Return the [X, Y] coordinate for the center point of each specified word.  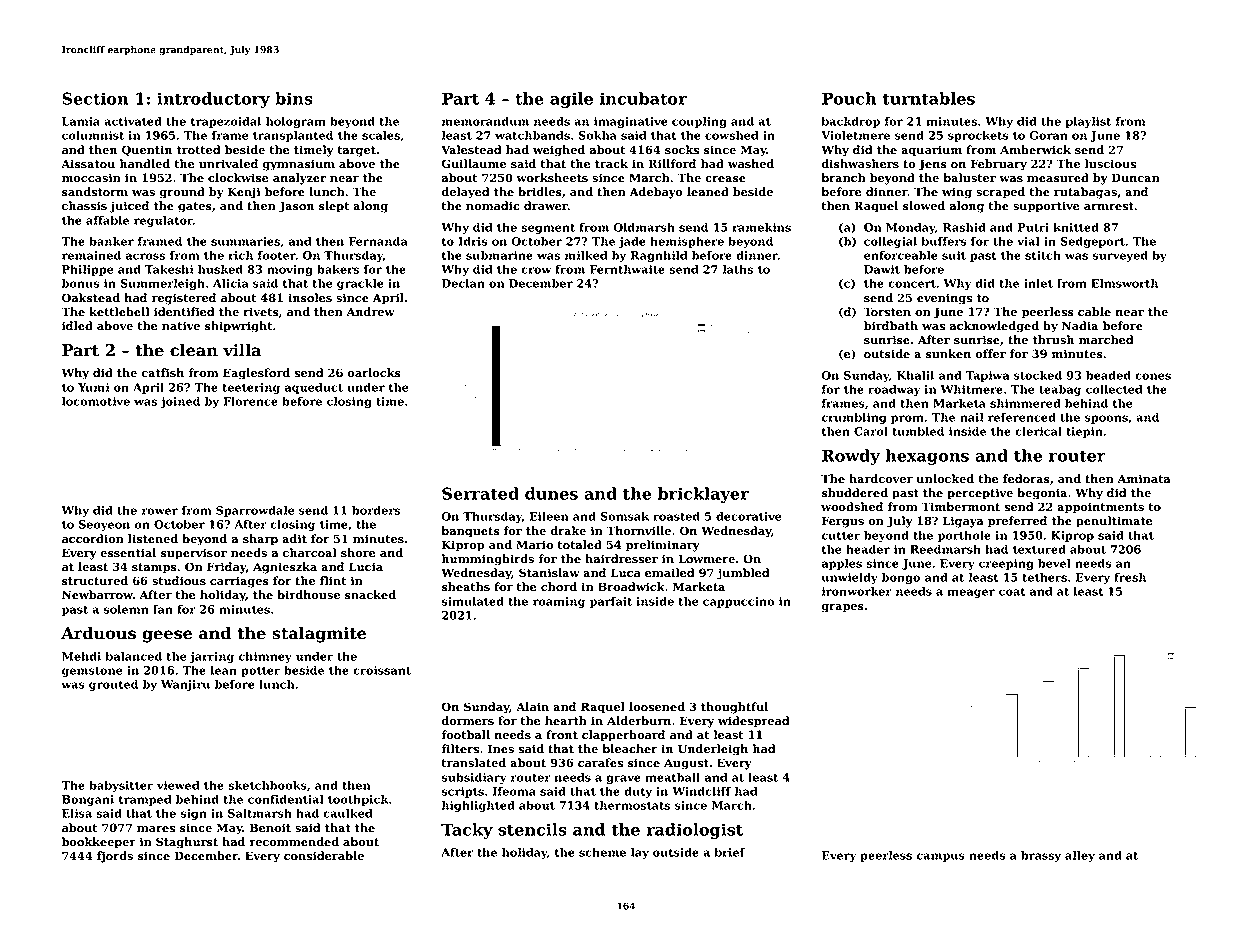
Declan [463, 283]
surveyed [1120, 256]
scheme [602, 852]
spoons [1106, 419]
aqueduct [314, 388]
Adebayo [656, 193]
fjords [115, 857]
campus [940, 857]
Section [95, 98]
